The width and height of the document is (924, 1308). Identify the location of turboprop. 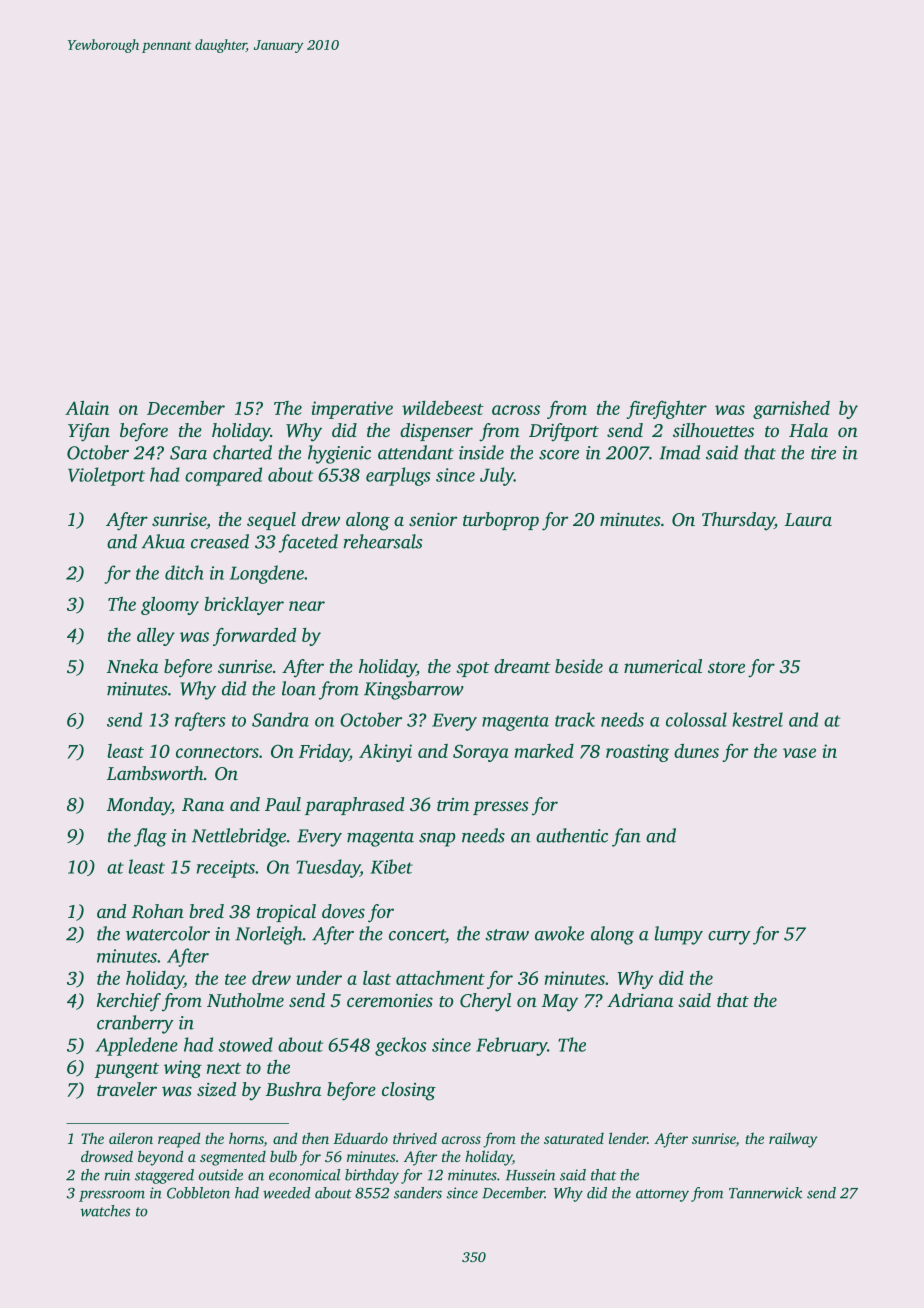
(501, 521).
